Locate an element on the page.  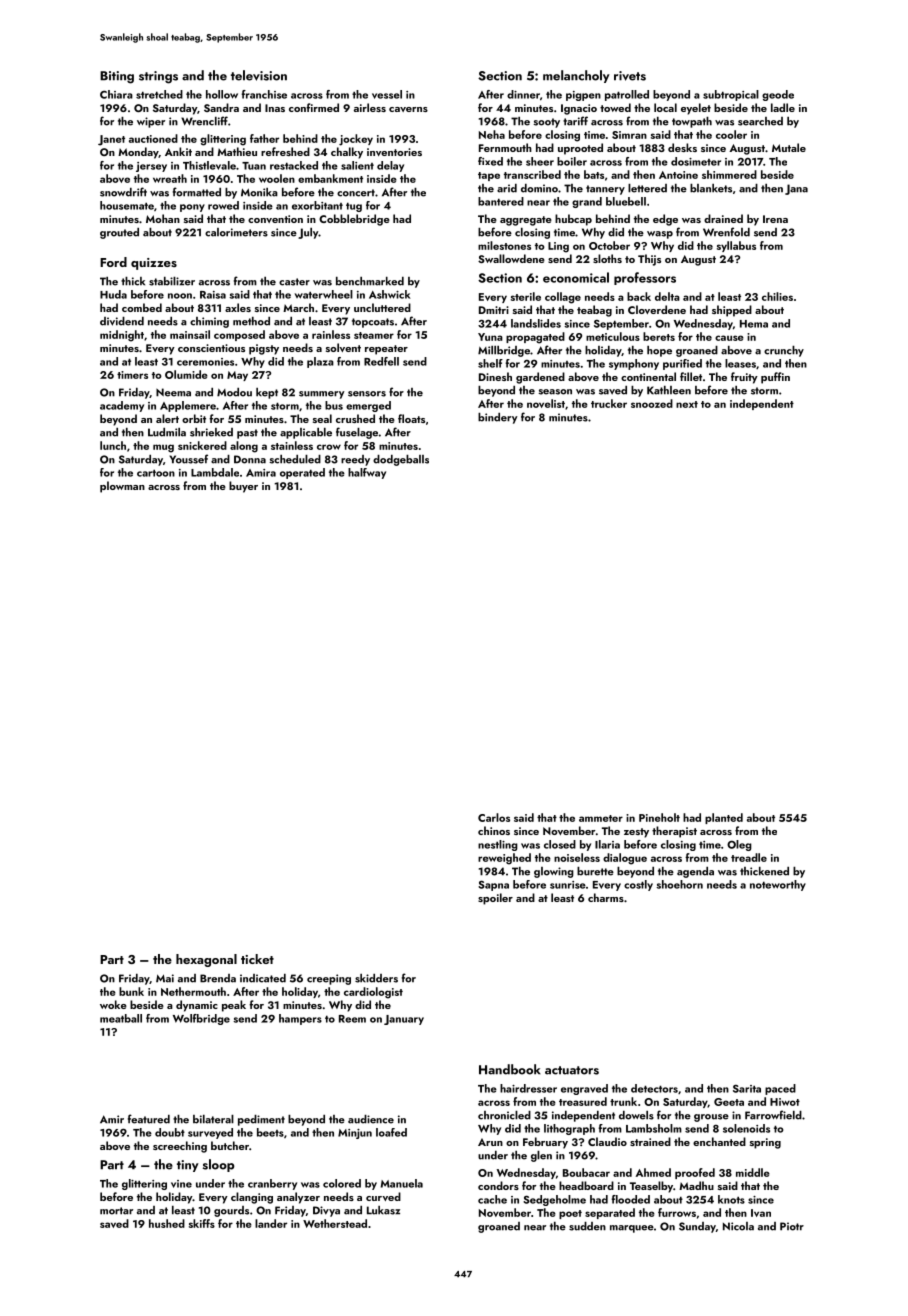
television is located at coordinates (259, 75).
